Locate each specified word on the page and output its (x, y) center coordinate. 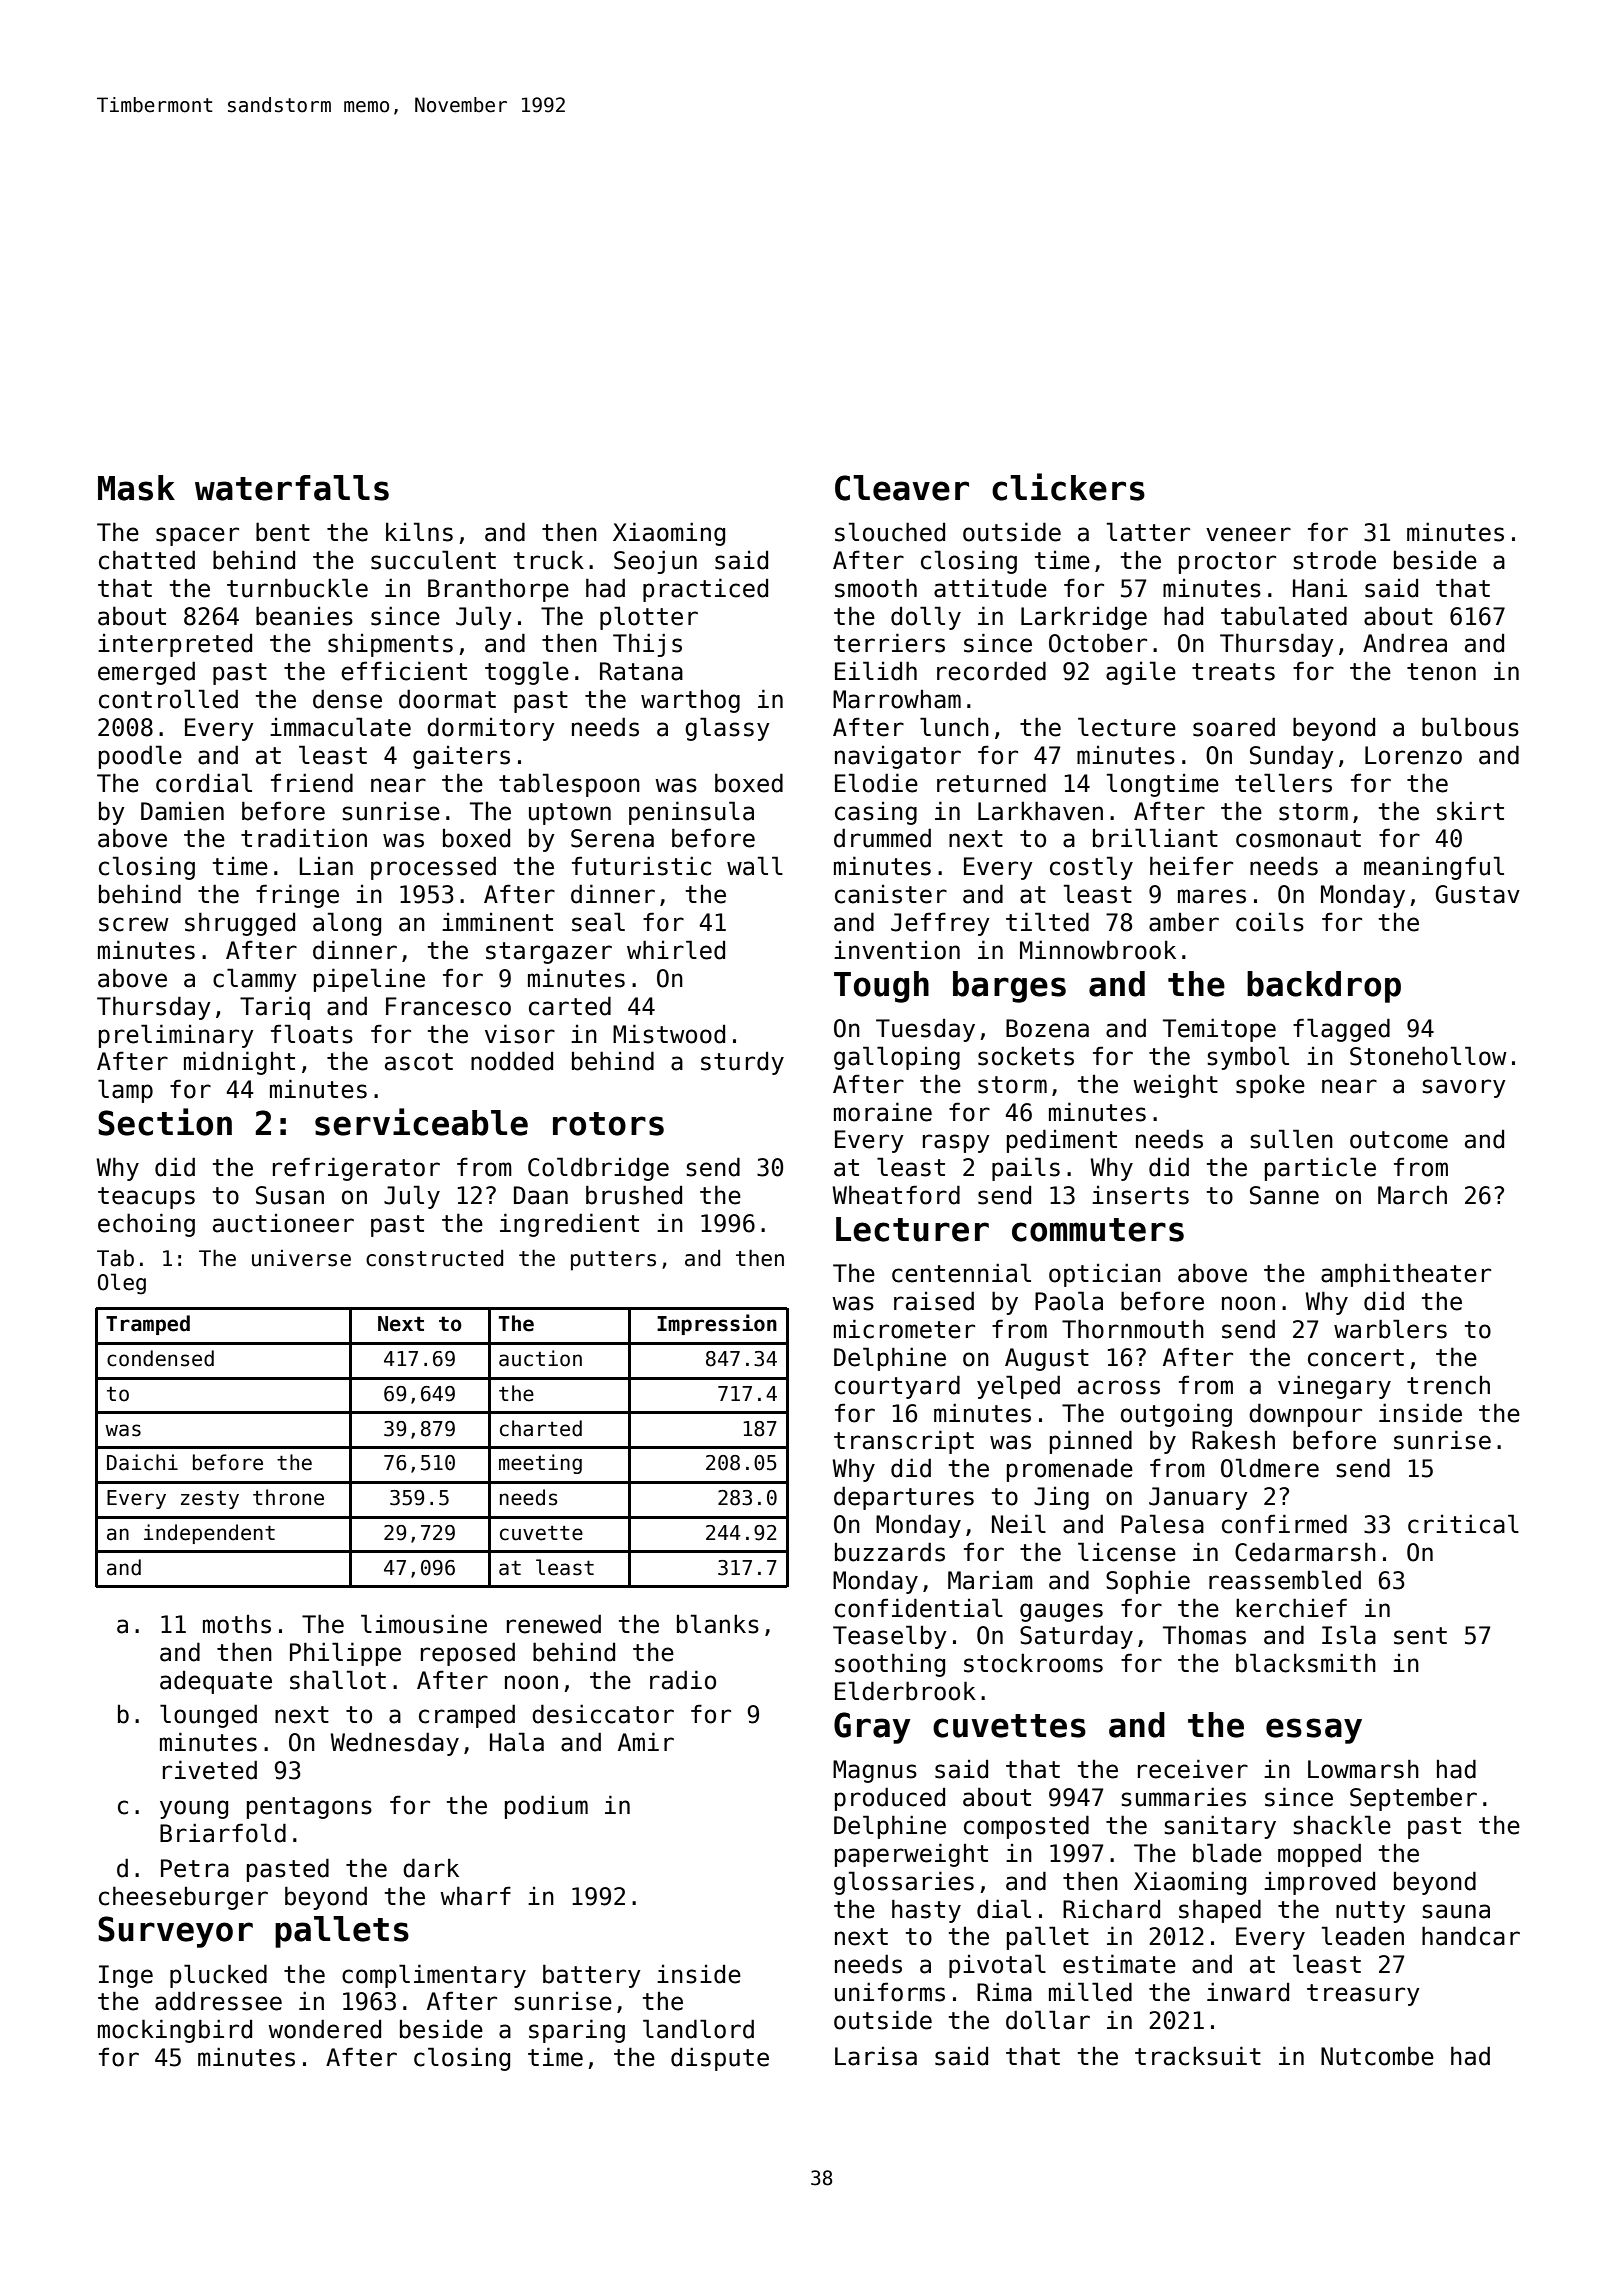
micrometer (904, 1329)
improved (1319, 1883)
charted (541, 1428)
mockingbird (175, 2031)
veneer (1248, 534)
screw (134, 924)
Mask (136, 488)
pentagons (309, 1808)
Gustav (1478, 894)
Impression (717, 1324)
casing (876, 813)
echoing (146, 1225)
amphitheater (1406, 1275)
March (1412, 1195)
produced (890, 1799)
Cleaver (902, 488)
